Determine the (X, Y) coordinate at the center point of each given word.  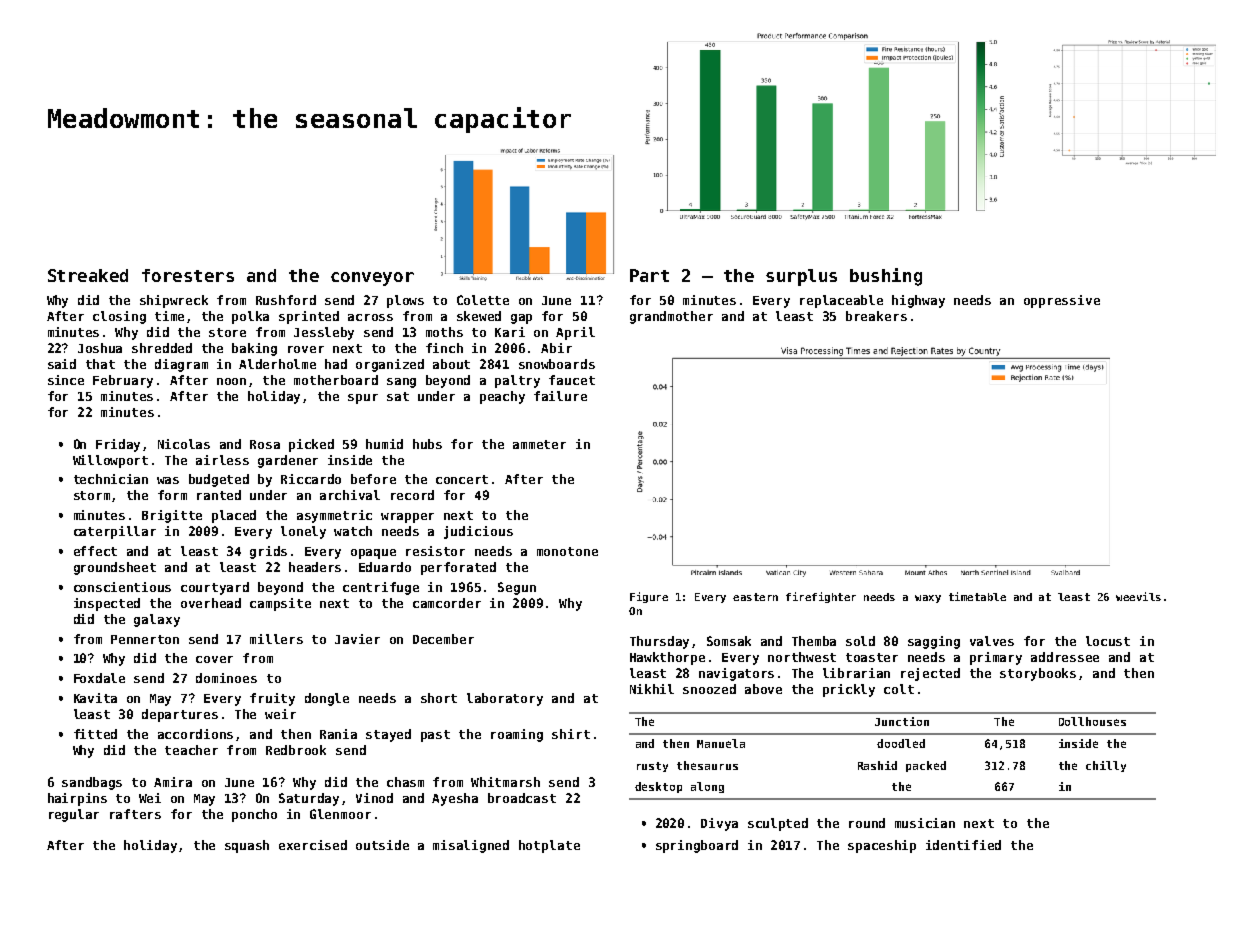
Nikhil (652, 689)
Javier (357, 639)
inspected (107, 604)
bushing (886, 277)
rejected (930, 674)
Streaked (88, 275)
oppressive (1062, 301)
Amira (173, 782)
